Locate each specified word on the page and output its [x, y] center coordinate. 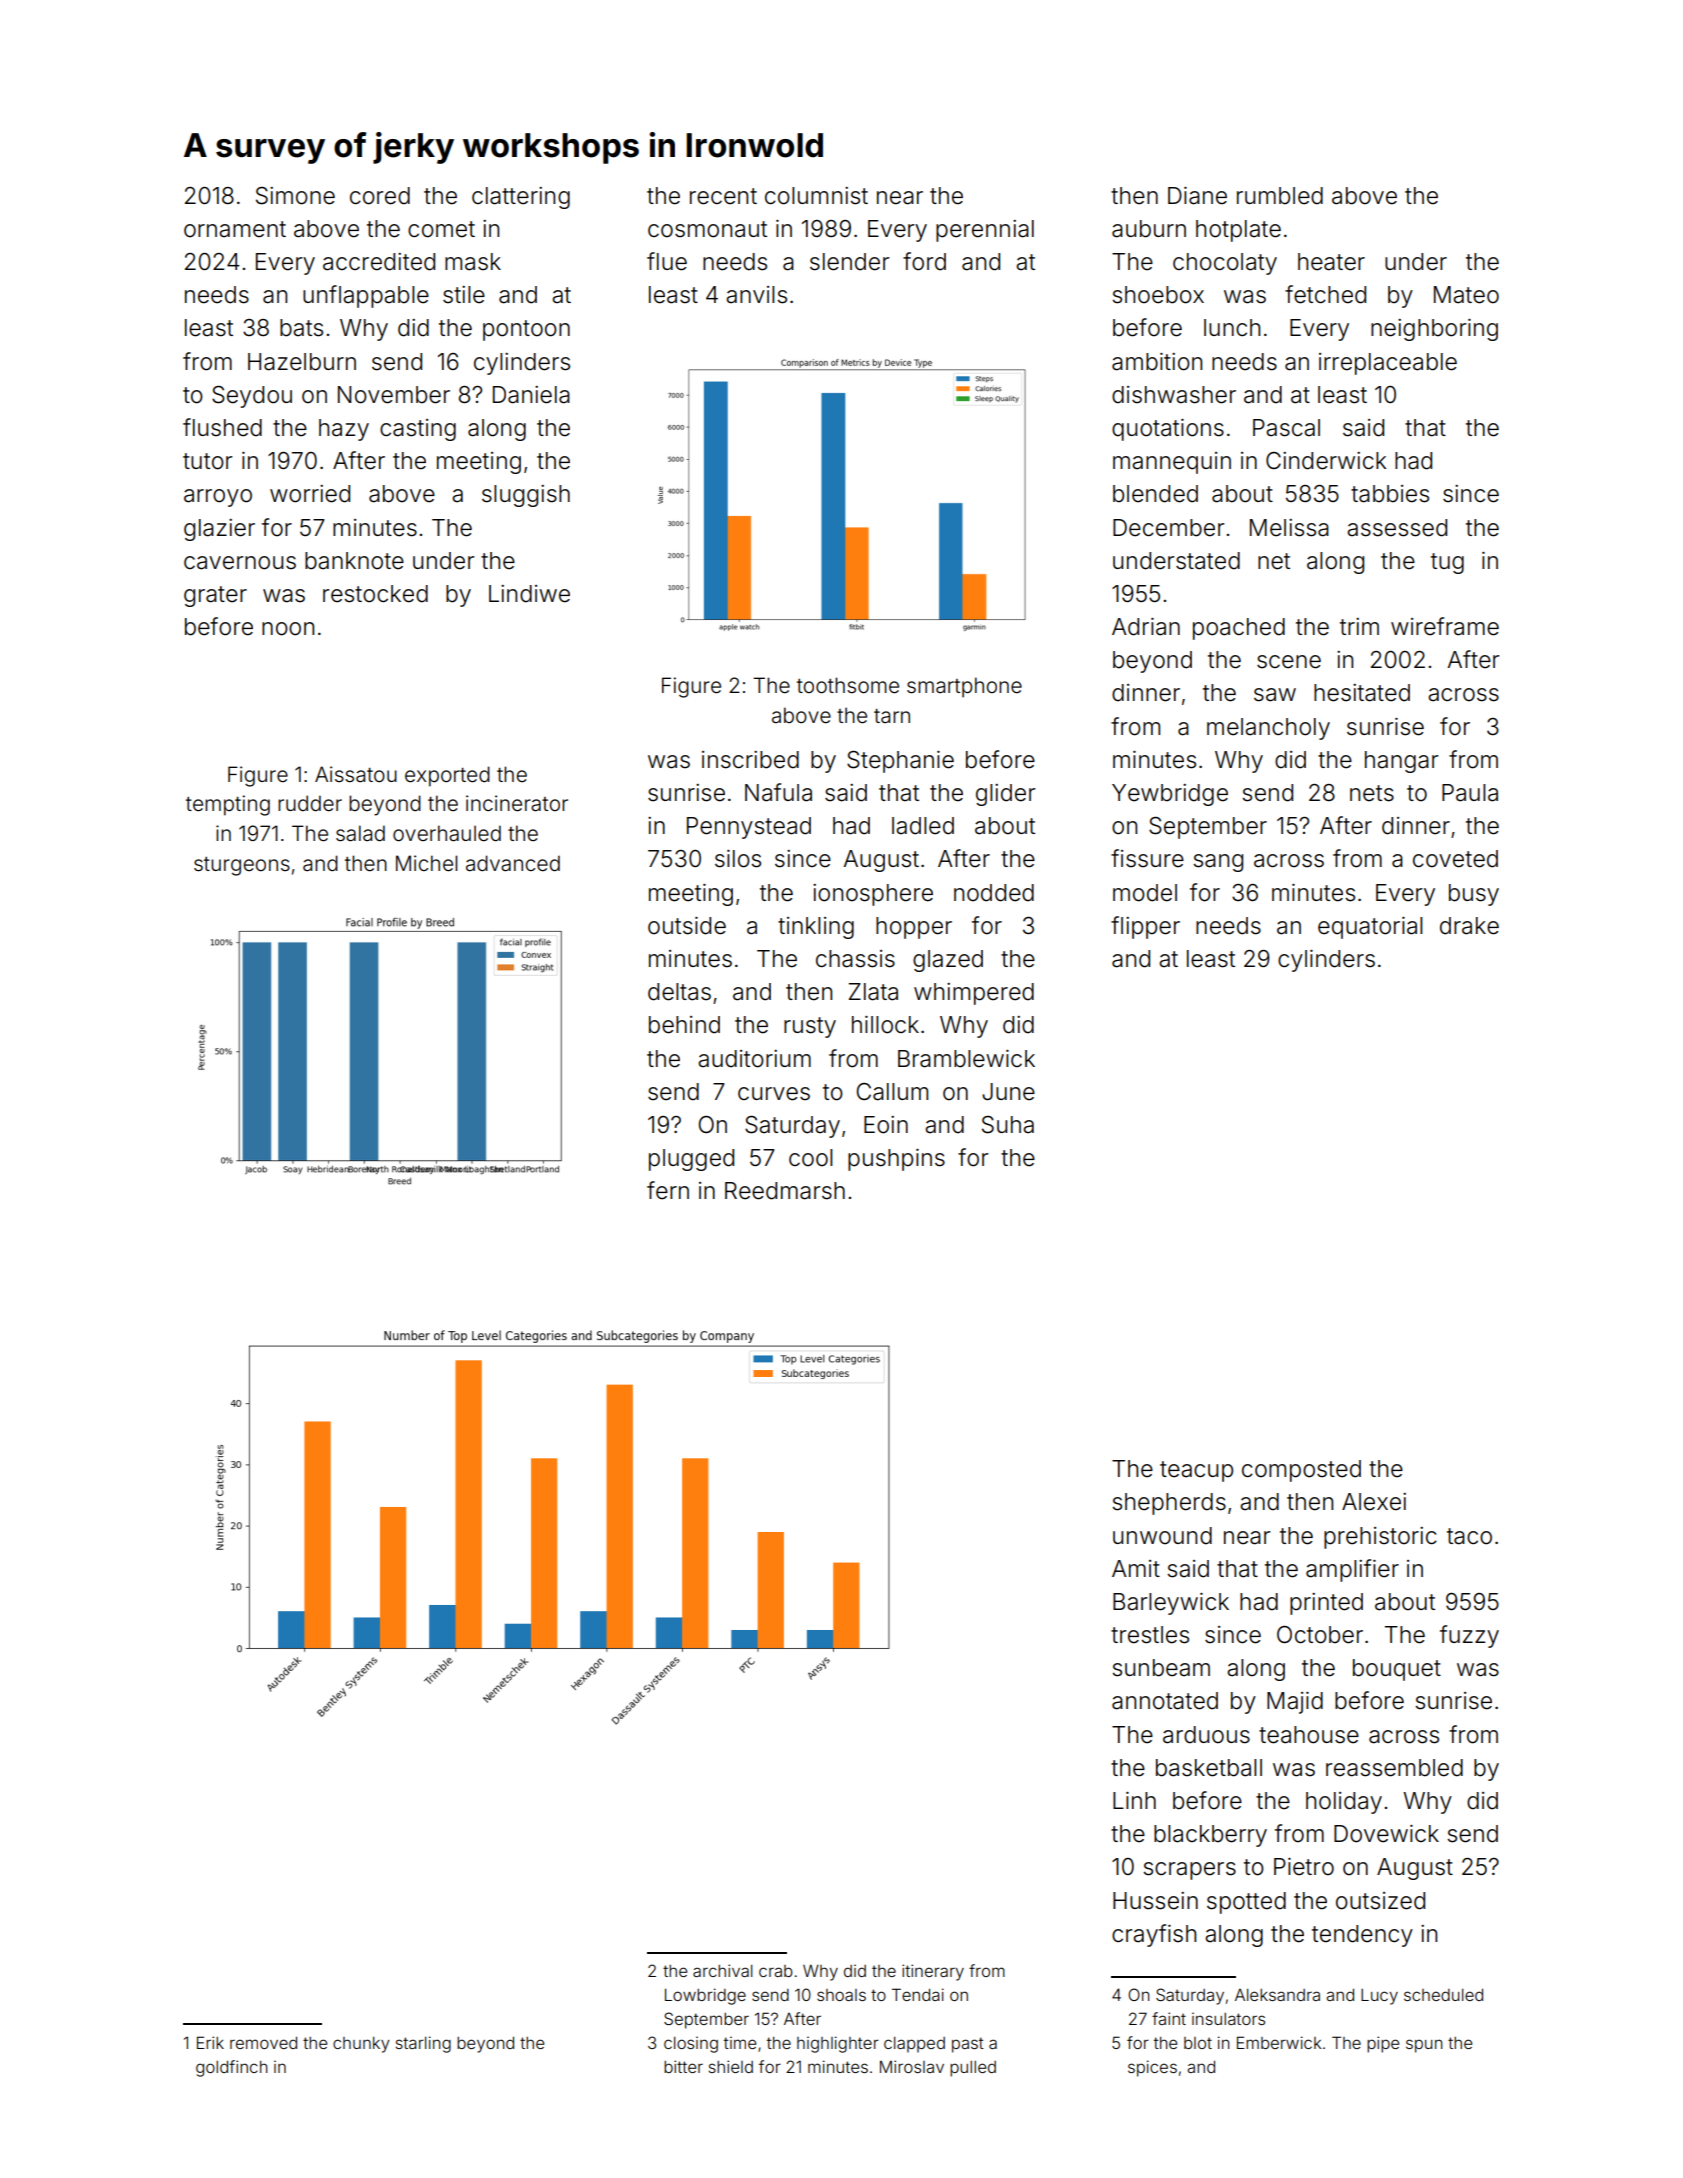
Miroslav [912, 2066]
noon [288, 629]
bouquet [1397, 1670]
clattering [521, 198]
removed [263, 2043]
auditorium [754, 1059]
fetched [1325, 294]
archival [723, 1970]
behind [684, 1025]
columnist [816, 196]
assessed [1397, 528]
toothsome [848, 685]
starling [423, 2044]
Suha [1008, 1125]
